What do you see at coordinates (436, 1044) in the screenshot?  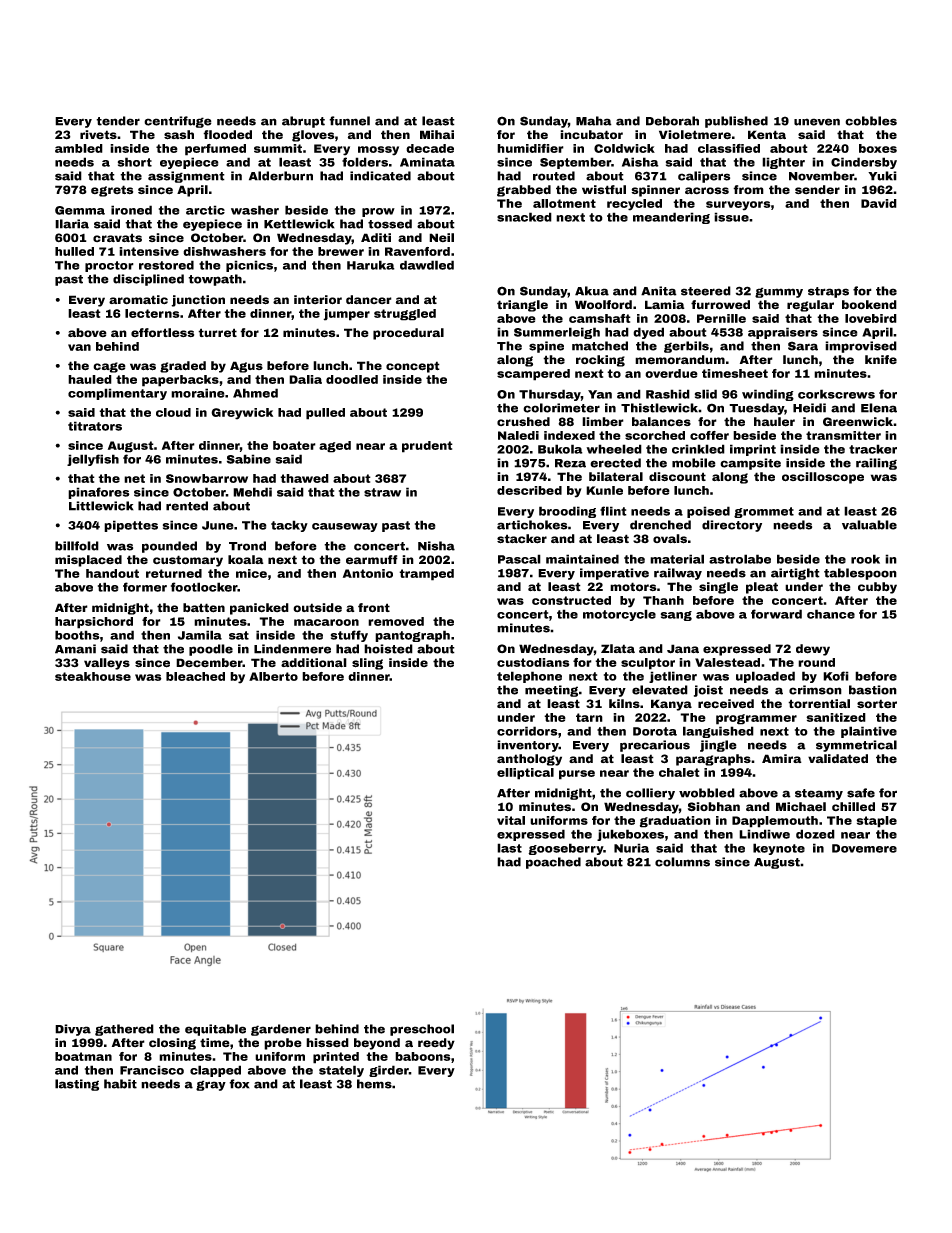 I see `reedy` at bounding box center [436, 1044].
